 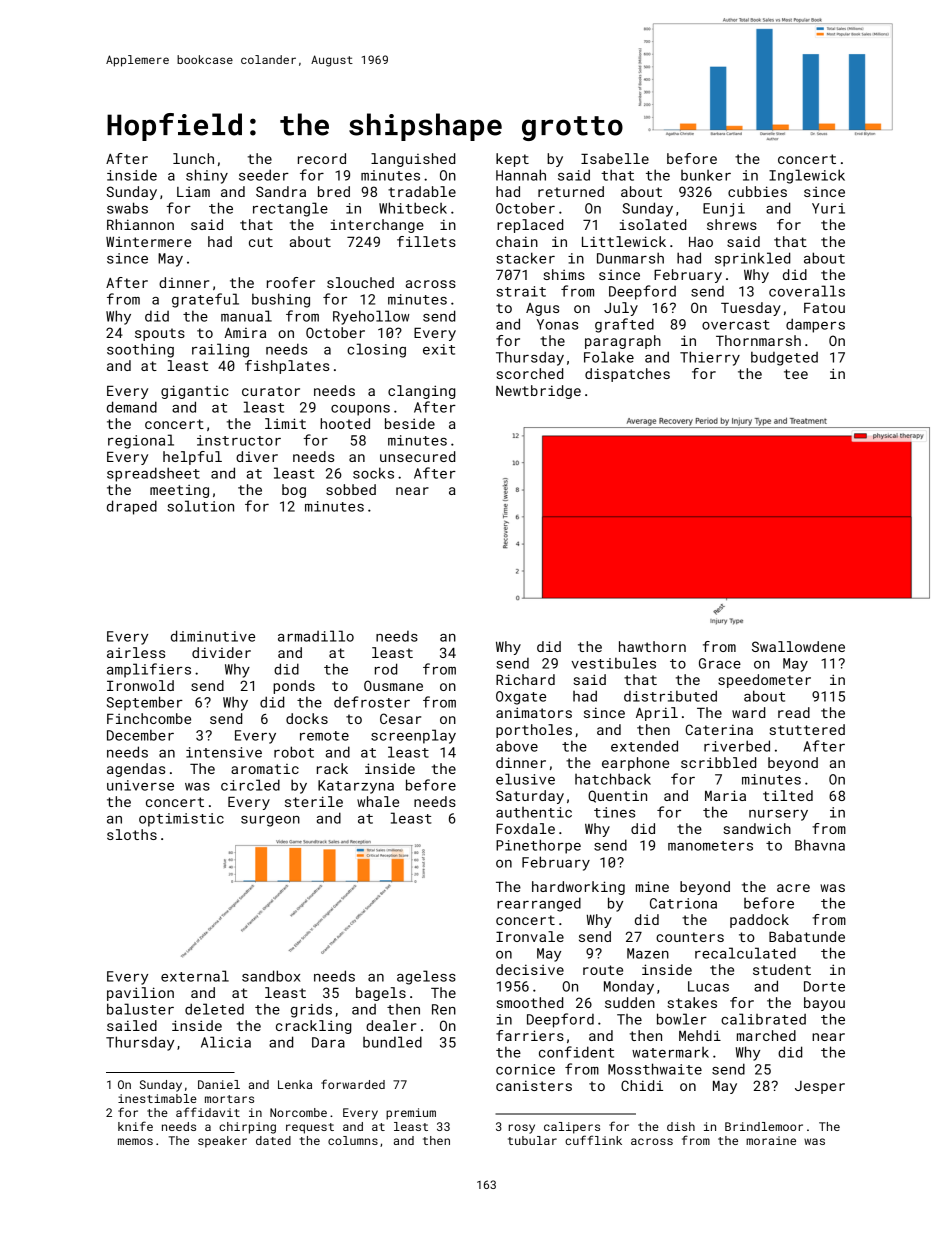 What do you see at coordinates (525, 779) in the screenshot?
I see `elusive` at bounding box center [525, 779].
